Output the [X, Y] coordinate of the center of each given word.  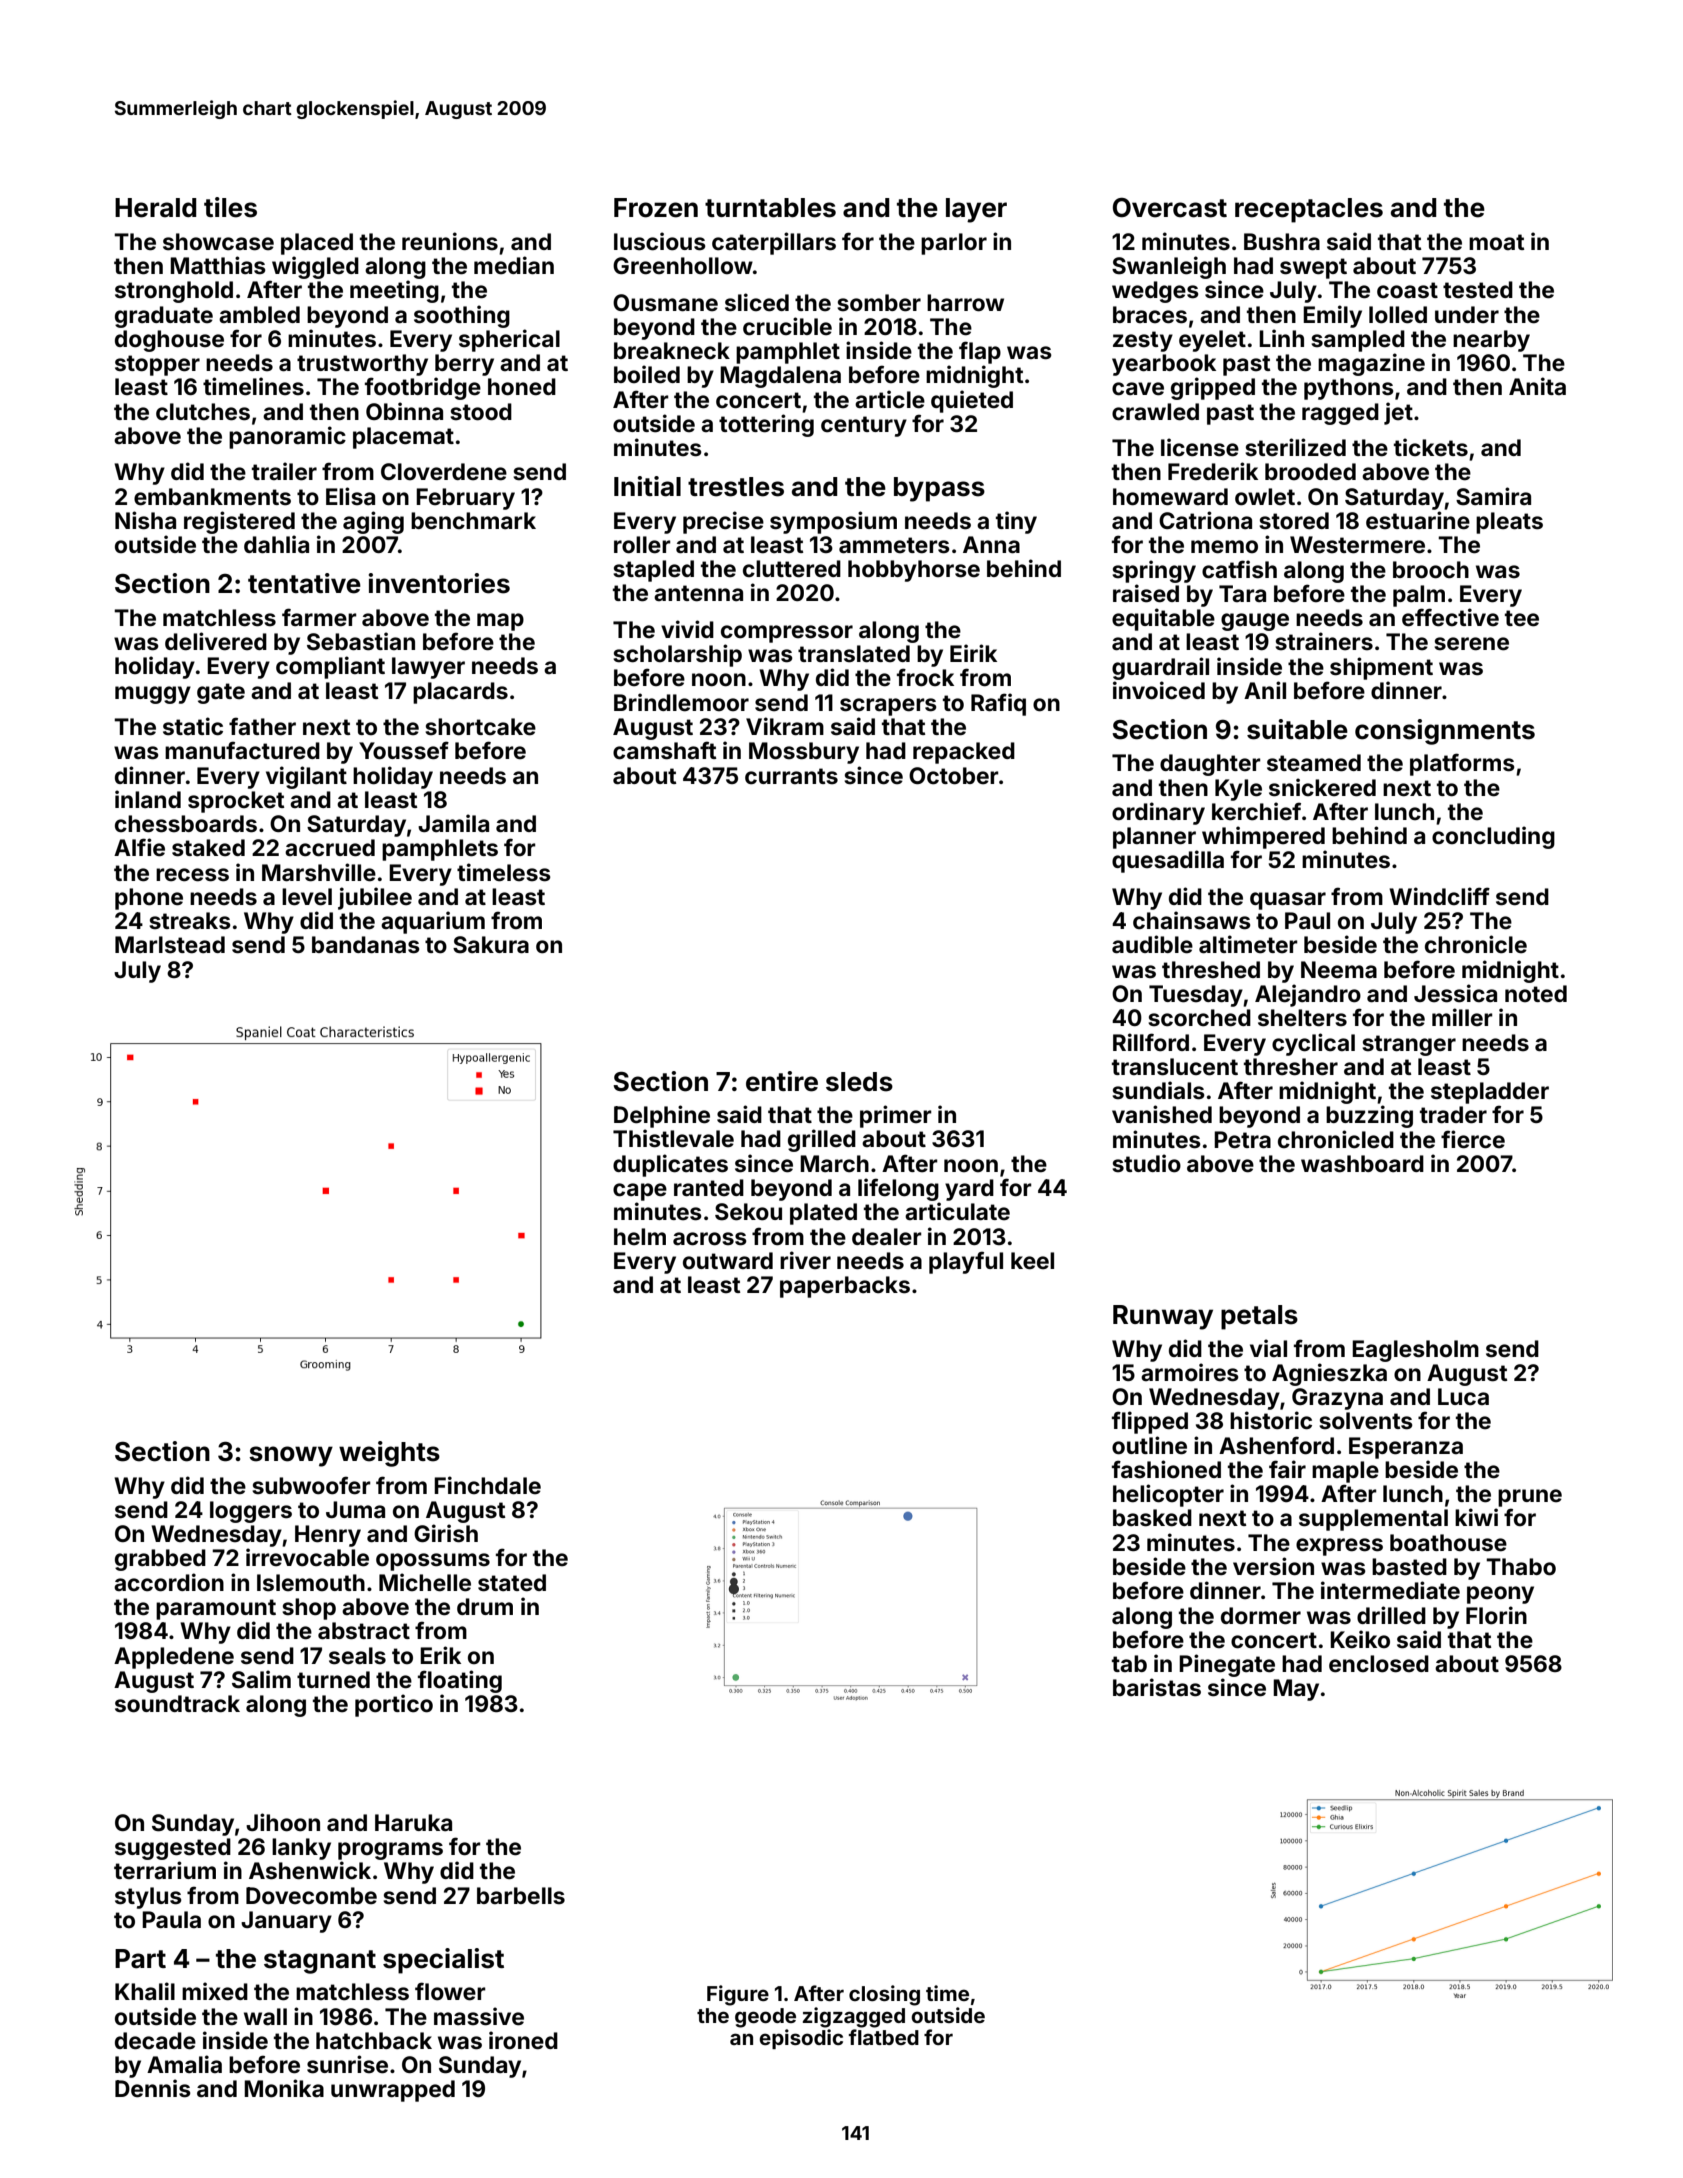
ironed [523, 2040]
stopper [157, 365]
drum [485, 1606]
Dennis [153, 2088]
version [1273, 1566]
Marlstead [170, 945]
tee [1522, 618]
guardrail [1160, 668]
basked [1152, 1518]
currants [791, 776]
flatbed [884, 2037]
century [864, 426]
